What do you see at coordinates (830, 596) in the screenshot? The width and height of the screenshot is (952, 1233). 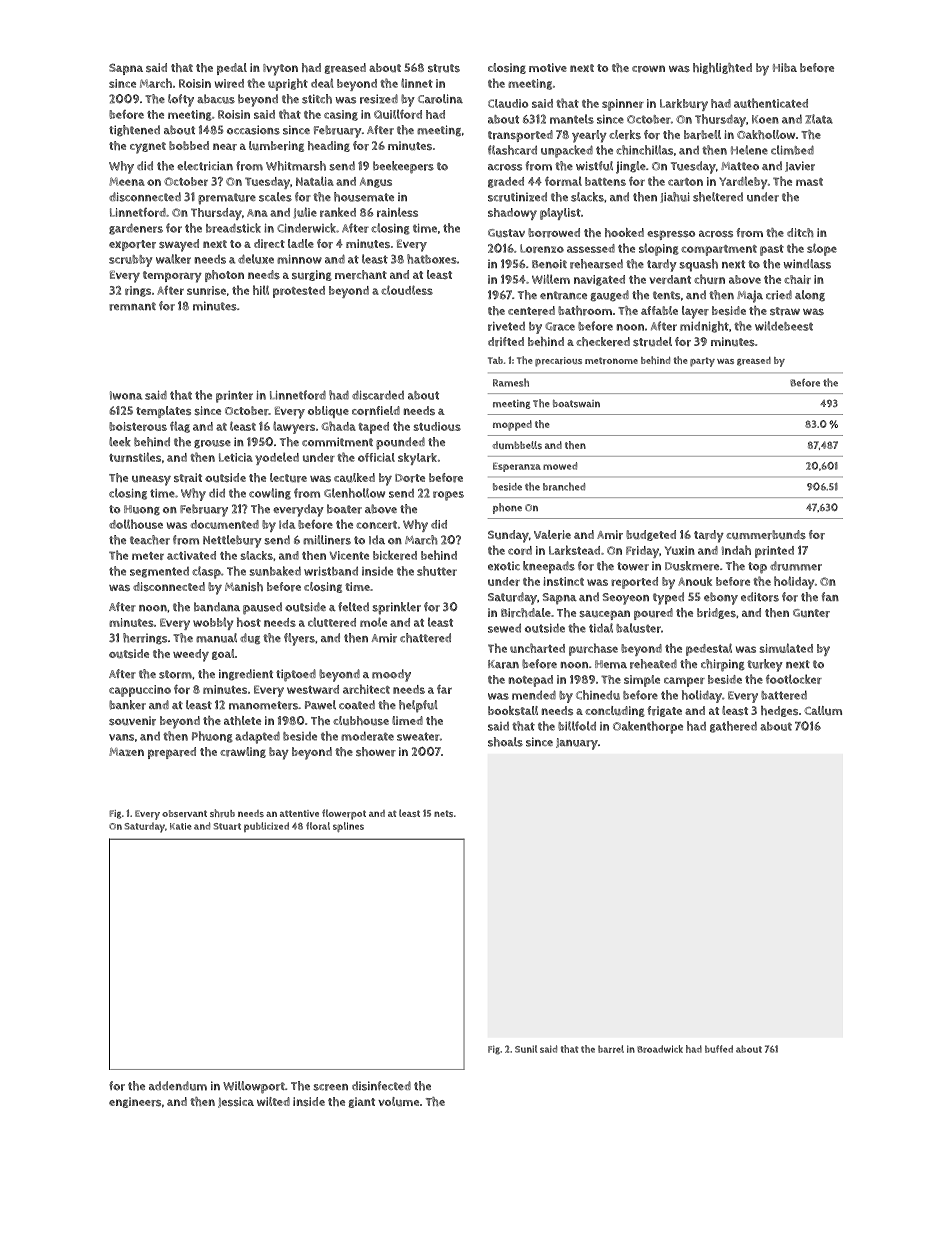 I see `fan` at bounding box center [830, 596].
